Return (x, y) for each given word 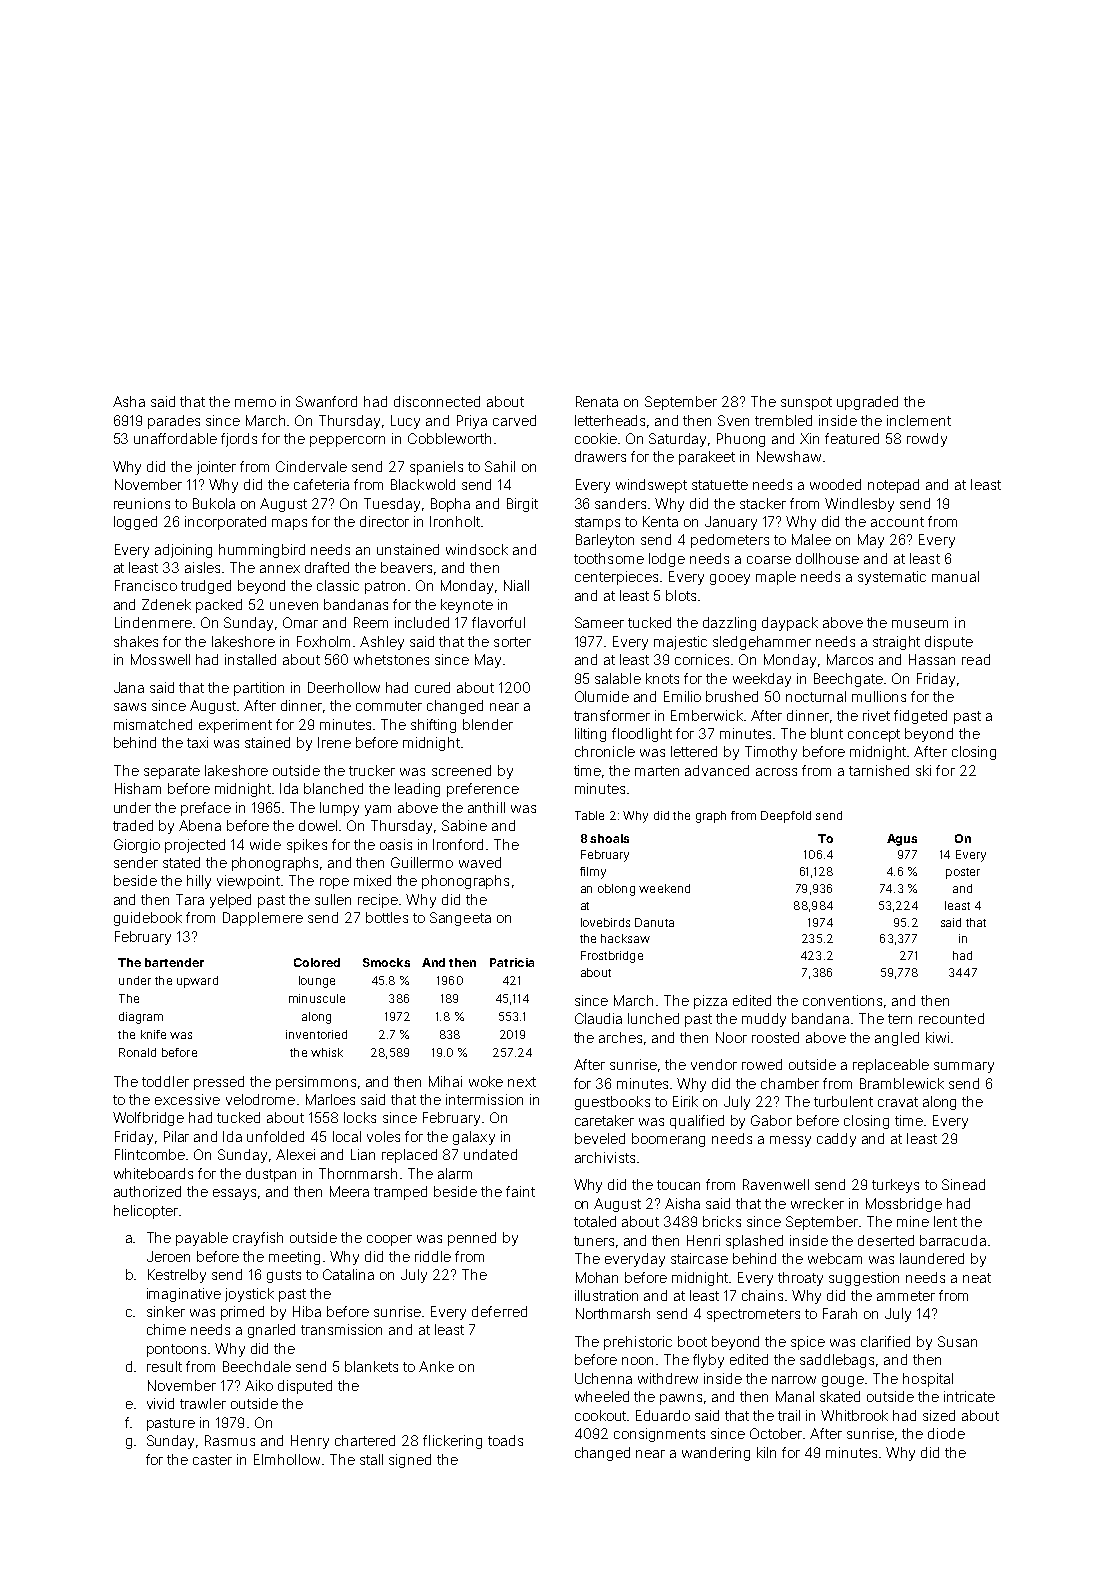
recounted (951, 1018)
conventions (842, 1000)
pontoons (176, 1350)
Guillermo (422, 862)
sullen (333, 899)
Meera (349, 1191)
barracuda (953, 1240)
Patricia (512, 962)
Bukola (214, 503)
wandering (716, 1454)
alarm (455, 1173)
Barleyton (605, 541)
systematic (892, 578)
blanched (333, 788)
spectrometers (753, 1315)
